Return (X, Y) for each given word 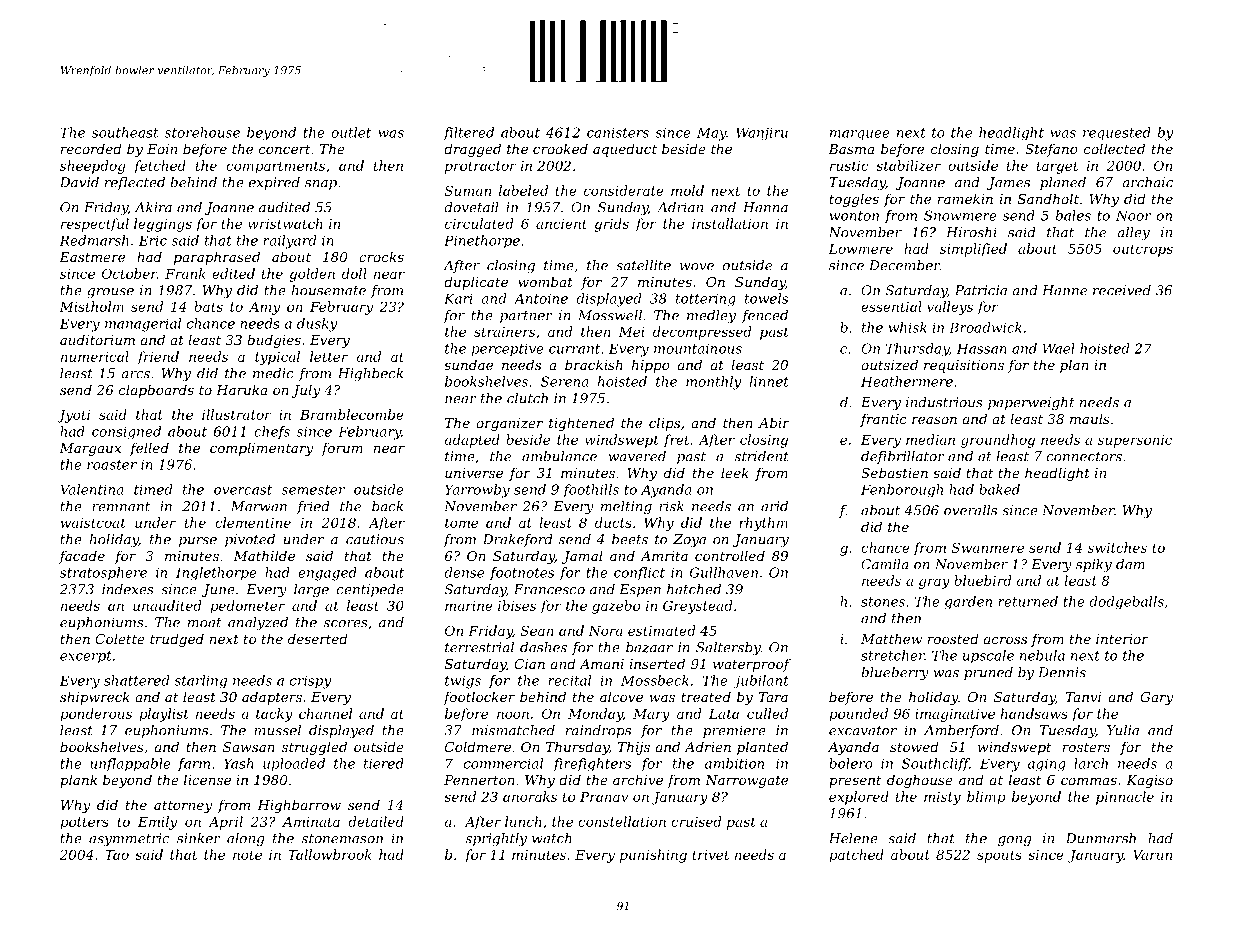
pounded (858, 715)
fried (313, 507)
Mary (651, 715)
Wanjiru (762, 134)
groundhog (998, 441)
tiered (384, 763)
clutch (527, 398)
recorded (91, 148)
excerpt (86, 657)
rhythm (763, 524)
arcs (135, 375)
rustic (849, 166)
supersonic (1135, 441)
